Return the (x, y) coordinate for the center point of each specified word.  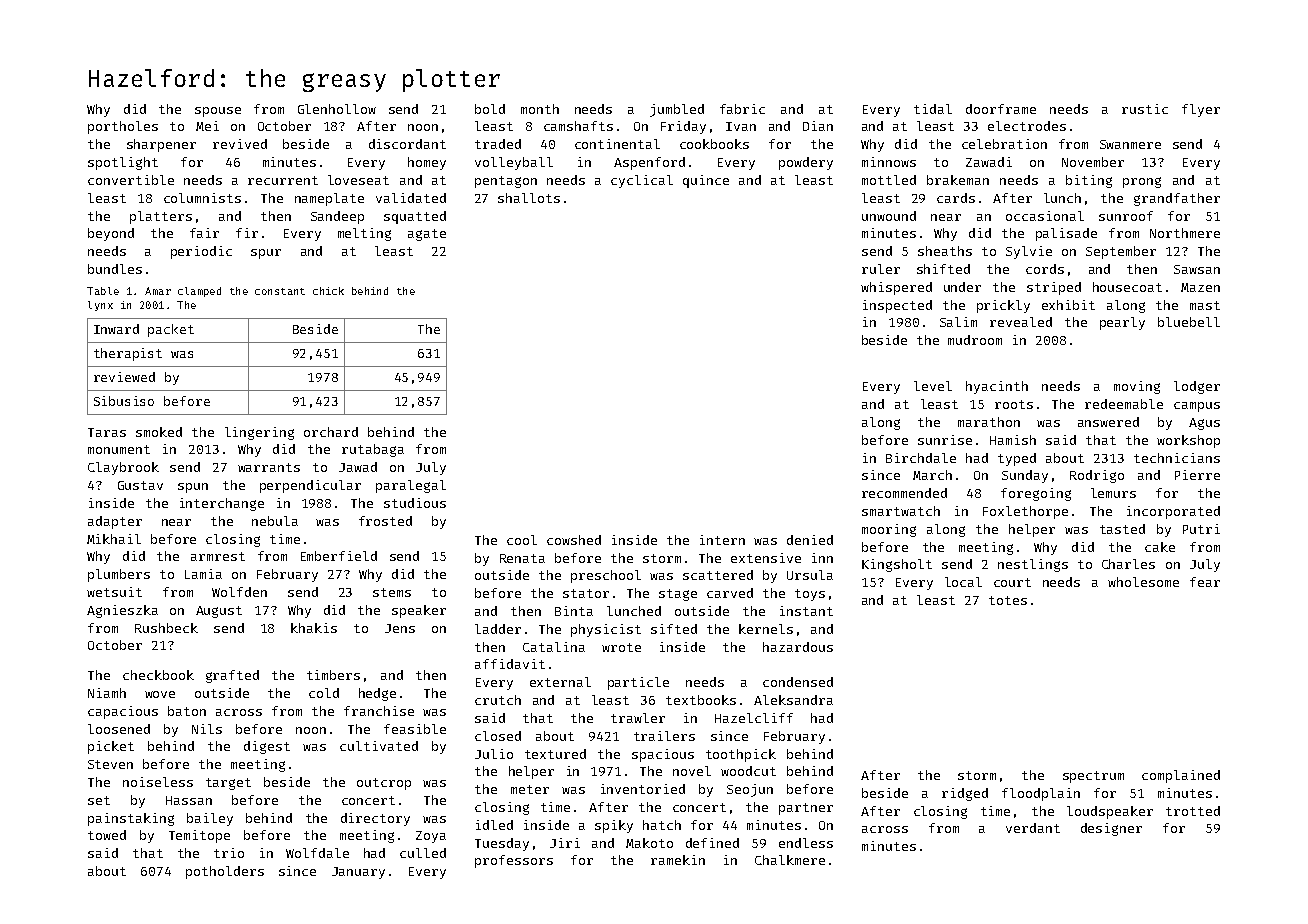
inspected (897, 306)
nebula (275, 521)
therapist (128, 354)
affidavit (510, 664)
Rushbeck (166, 628)
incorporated (1173, 512)
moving (1137, 387)
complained (1181, 776)
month (540, 109)
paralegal (411, 486)
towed (107, 835)
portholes (123, 127)
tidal (933, 109)
